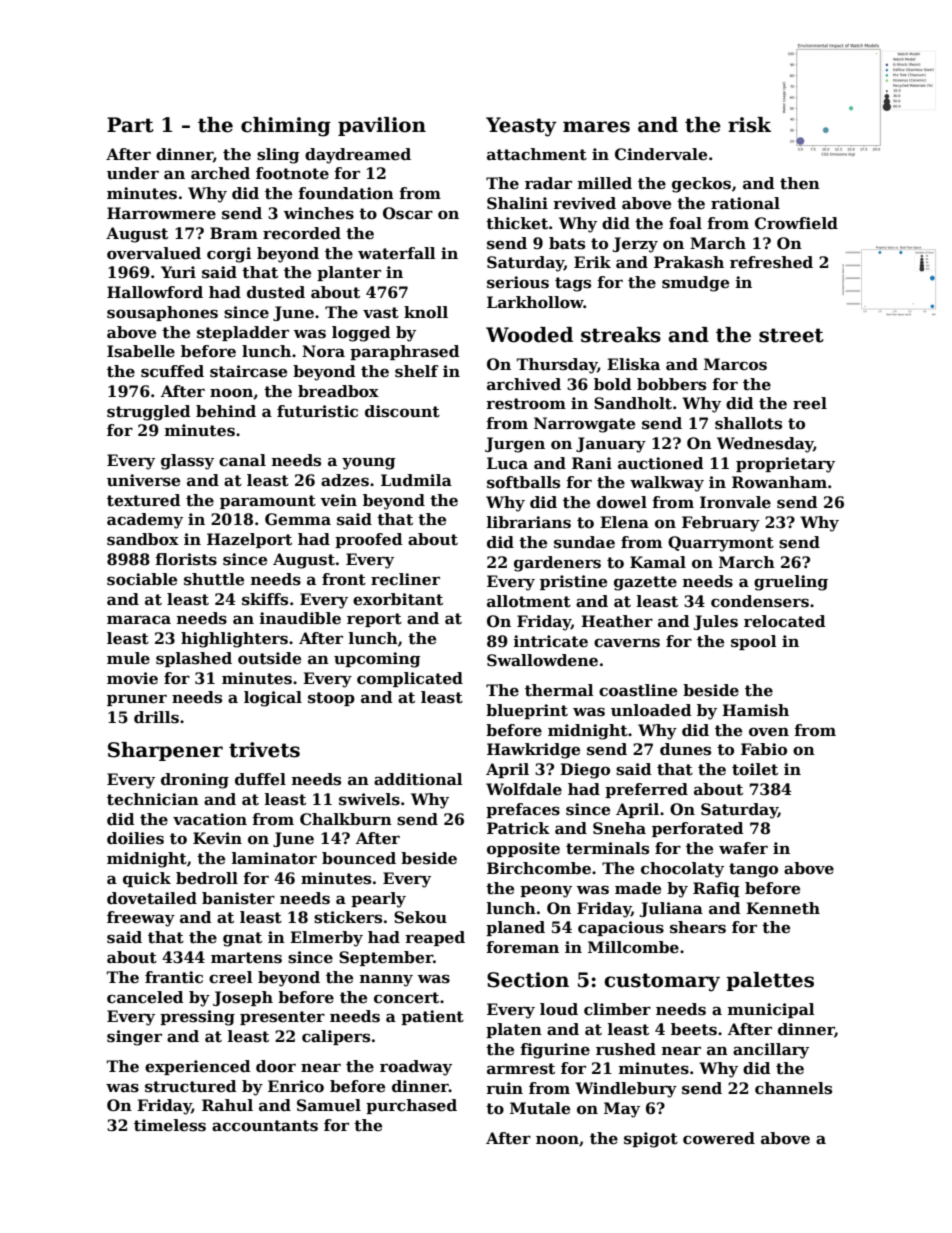 Image resolution: width=952 pixels, height=1233 pixels. What do you see at coordinates (134, 1038) in the image?
I see `singer` at bounding box center [134, 1038].
